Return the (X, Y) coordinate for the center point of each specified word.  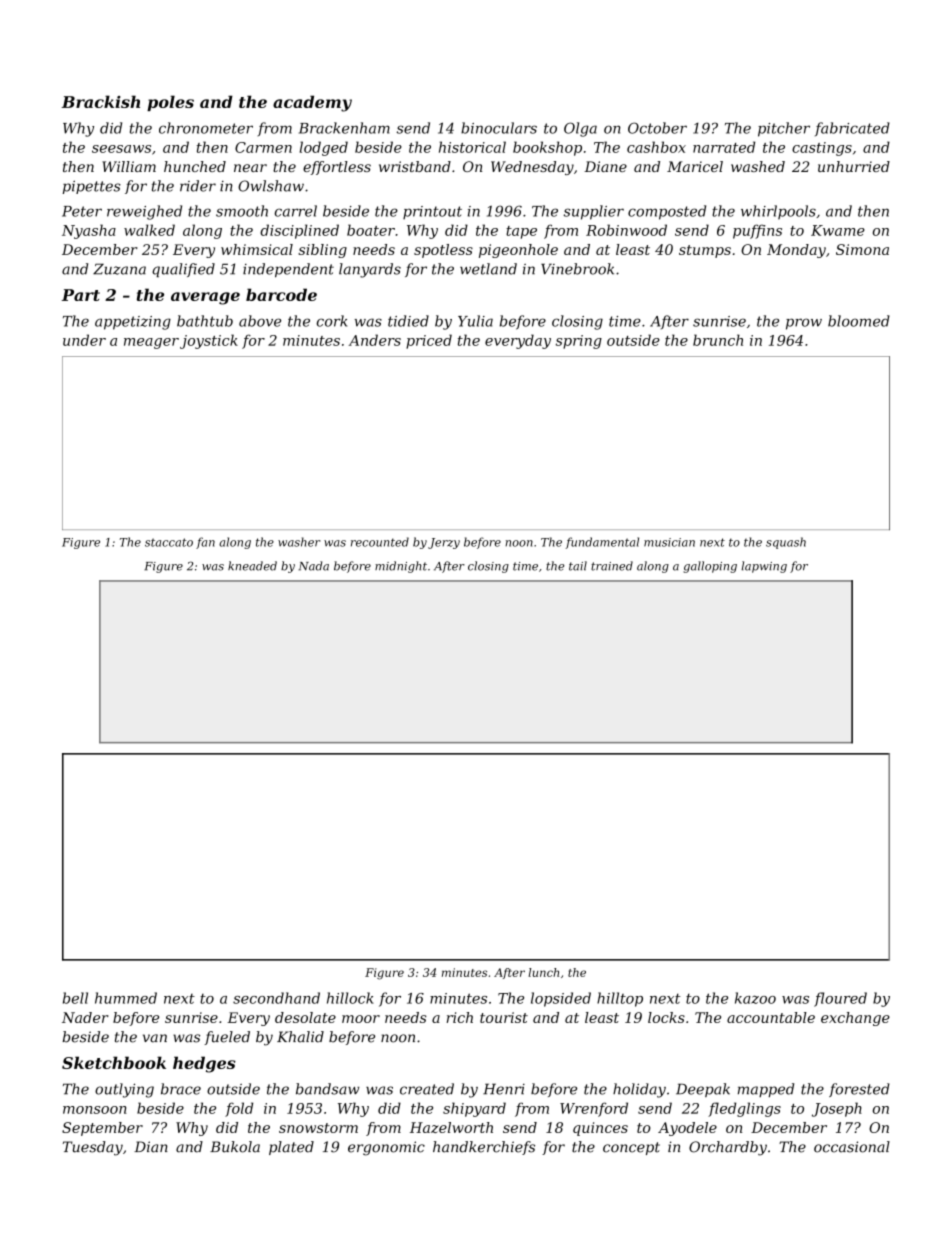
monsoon (95, 1110)
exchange (855, 1019)
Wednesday (532, 168)
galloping (710, 567)
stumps (705, 251)
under (84, 340)
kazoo (755, 998)
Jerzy (444, 543)
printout (432, 213)
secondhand (276, 998)
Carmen (263, 147)
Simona (862, 249)
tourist (504, 1017)
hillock (350, 998)
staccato (169, 542)
